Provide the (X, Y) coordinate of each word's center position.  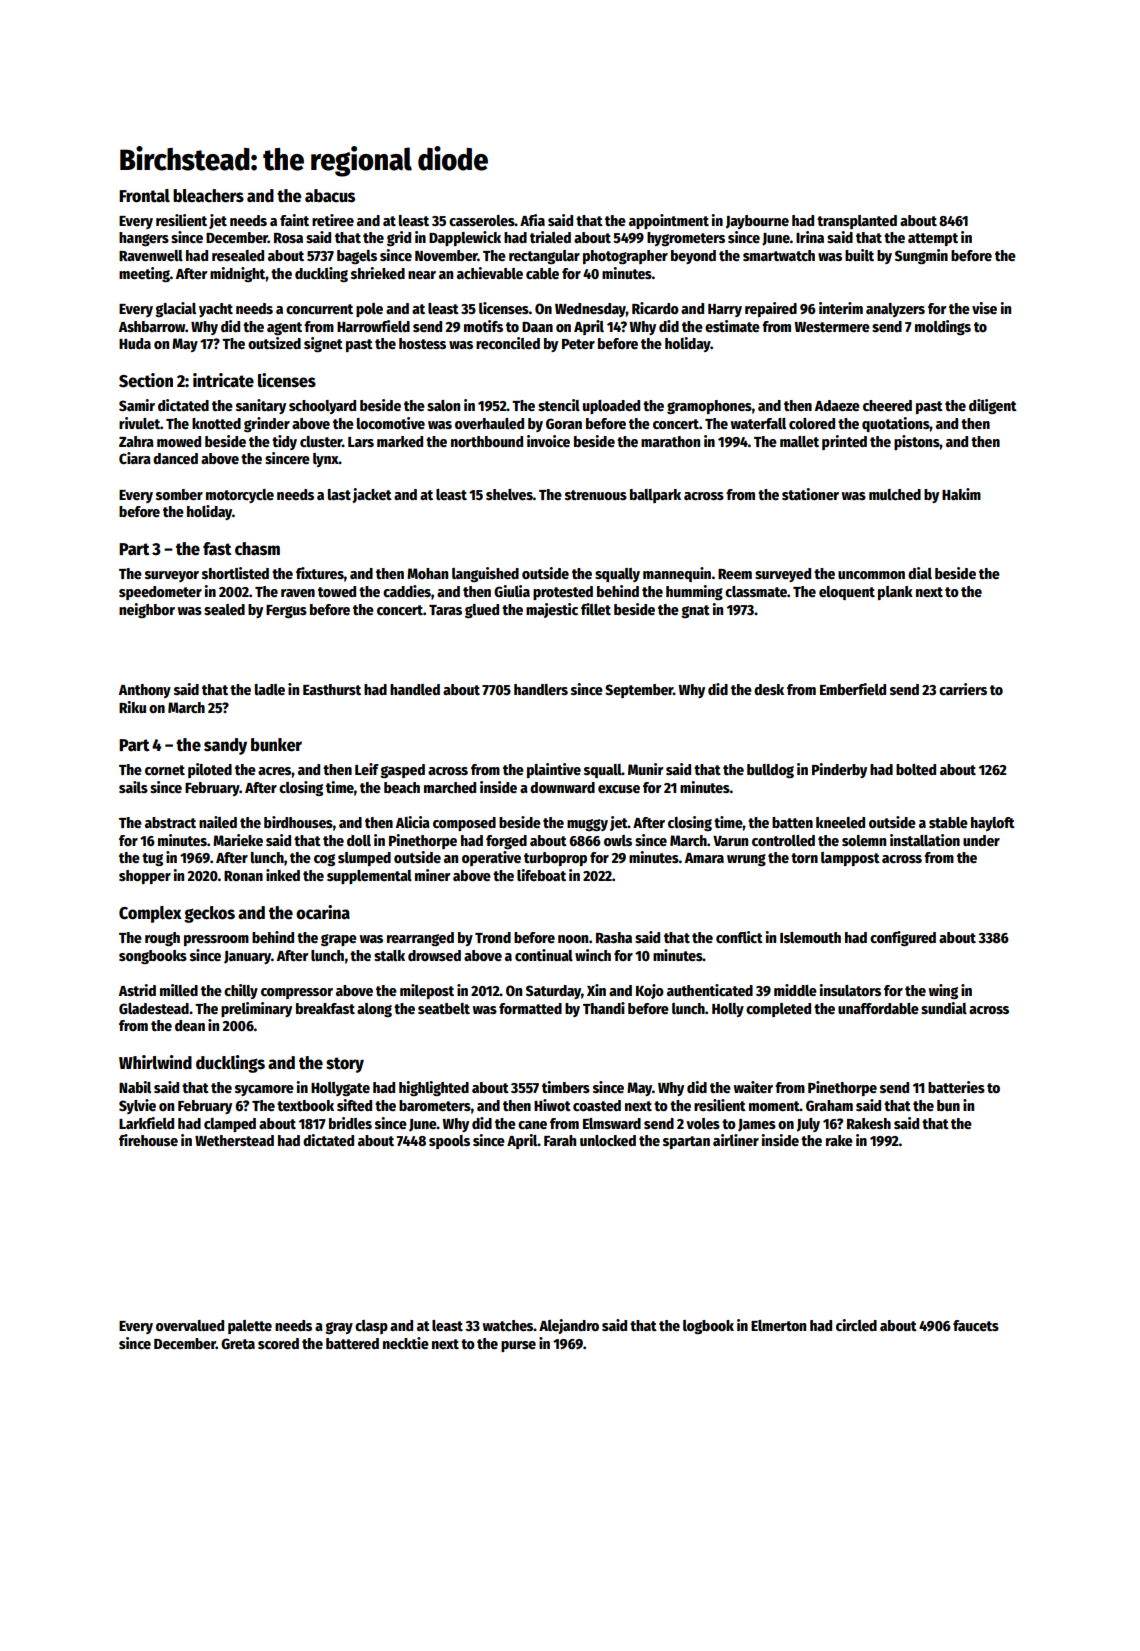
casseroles (482, 220)
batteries (956, 1087)
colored (812, 423)
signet (323, 344)
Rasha (614, 937)
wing (943, 991)
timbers (566, 1087)
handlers (541, 689)
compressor (297, 993)
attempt (933, 239)
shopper (145, 877)
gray (339, 1328)
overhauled (489, 423)
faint (294, 220)
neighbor (147, 610)
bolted (916, 769)
